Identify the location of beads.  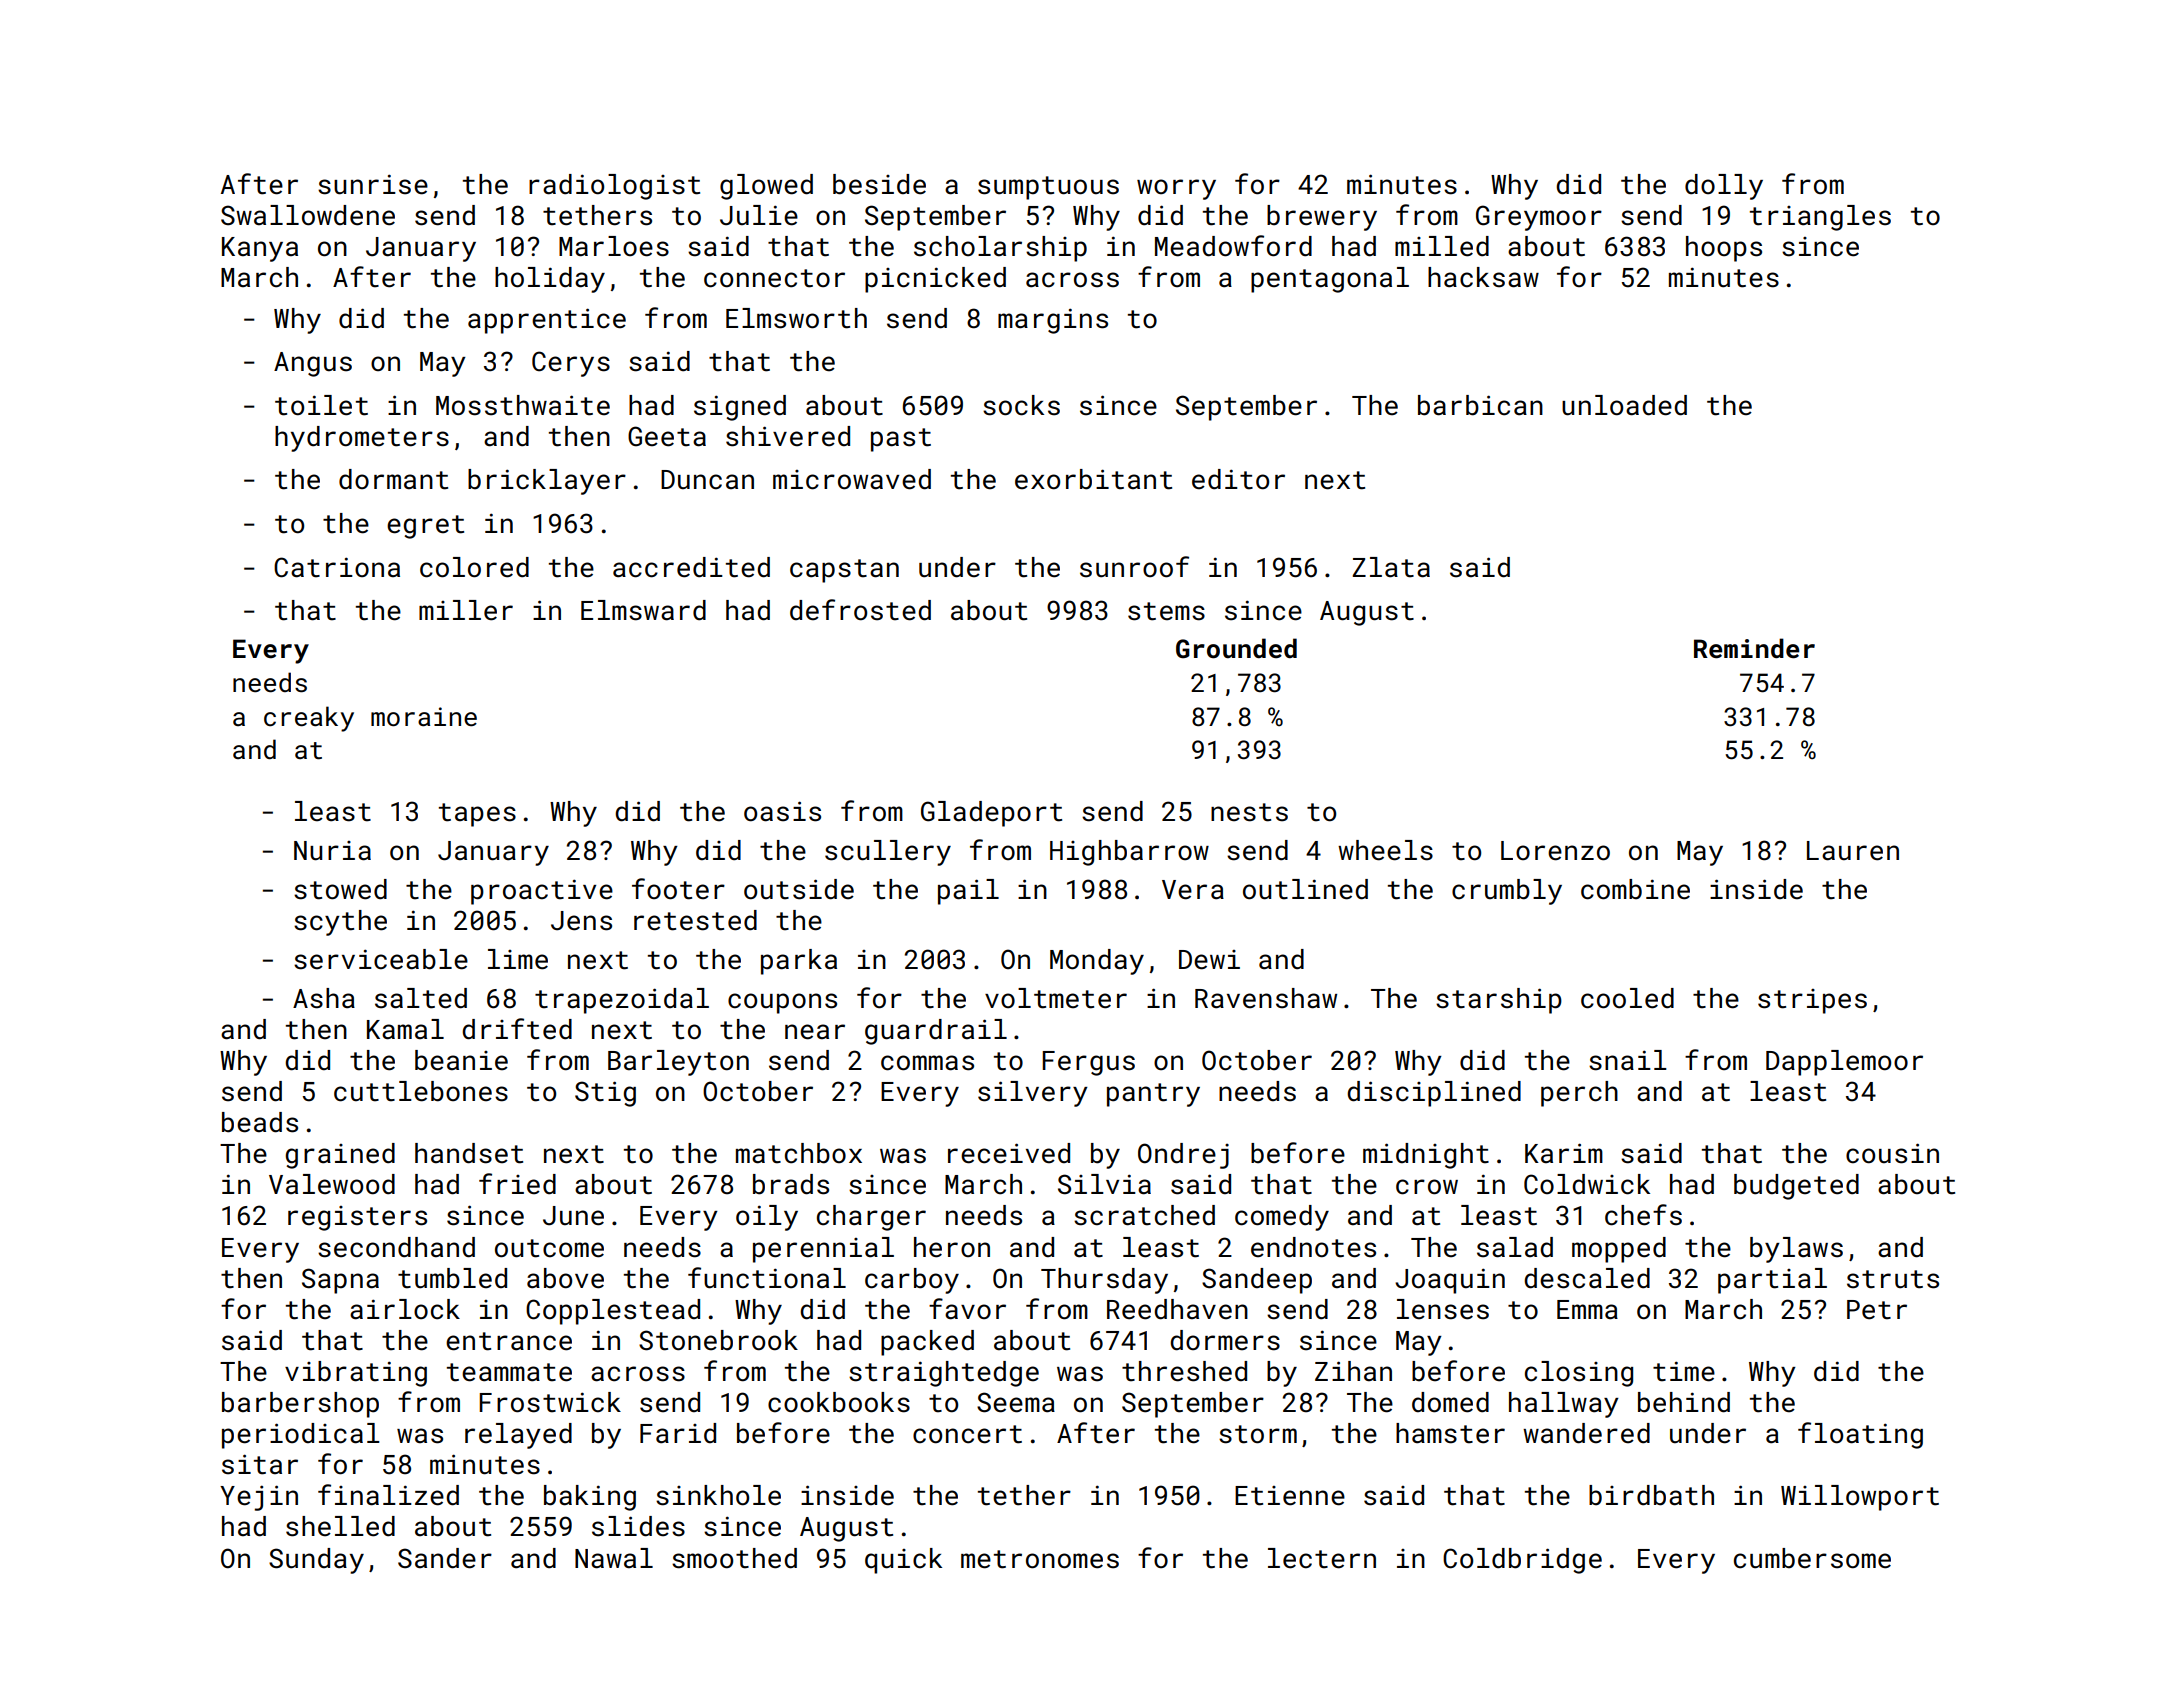
(260, 1122).
